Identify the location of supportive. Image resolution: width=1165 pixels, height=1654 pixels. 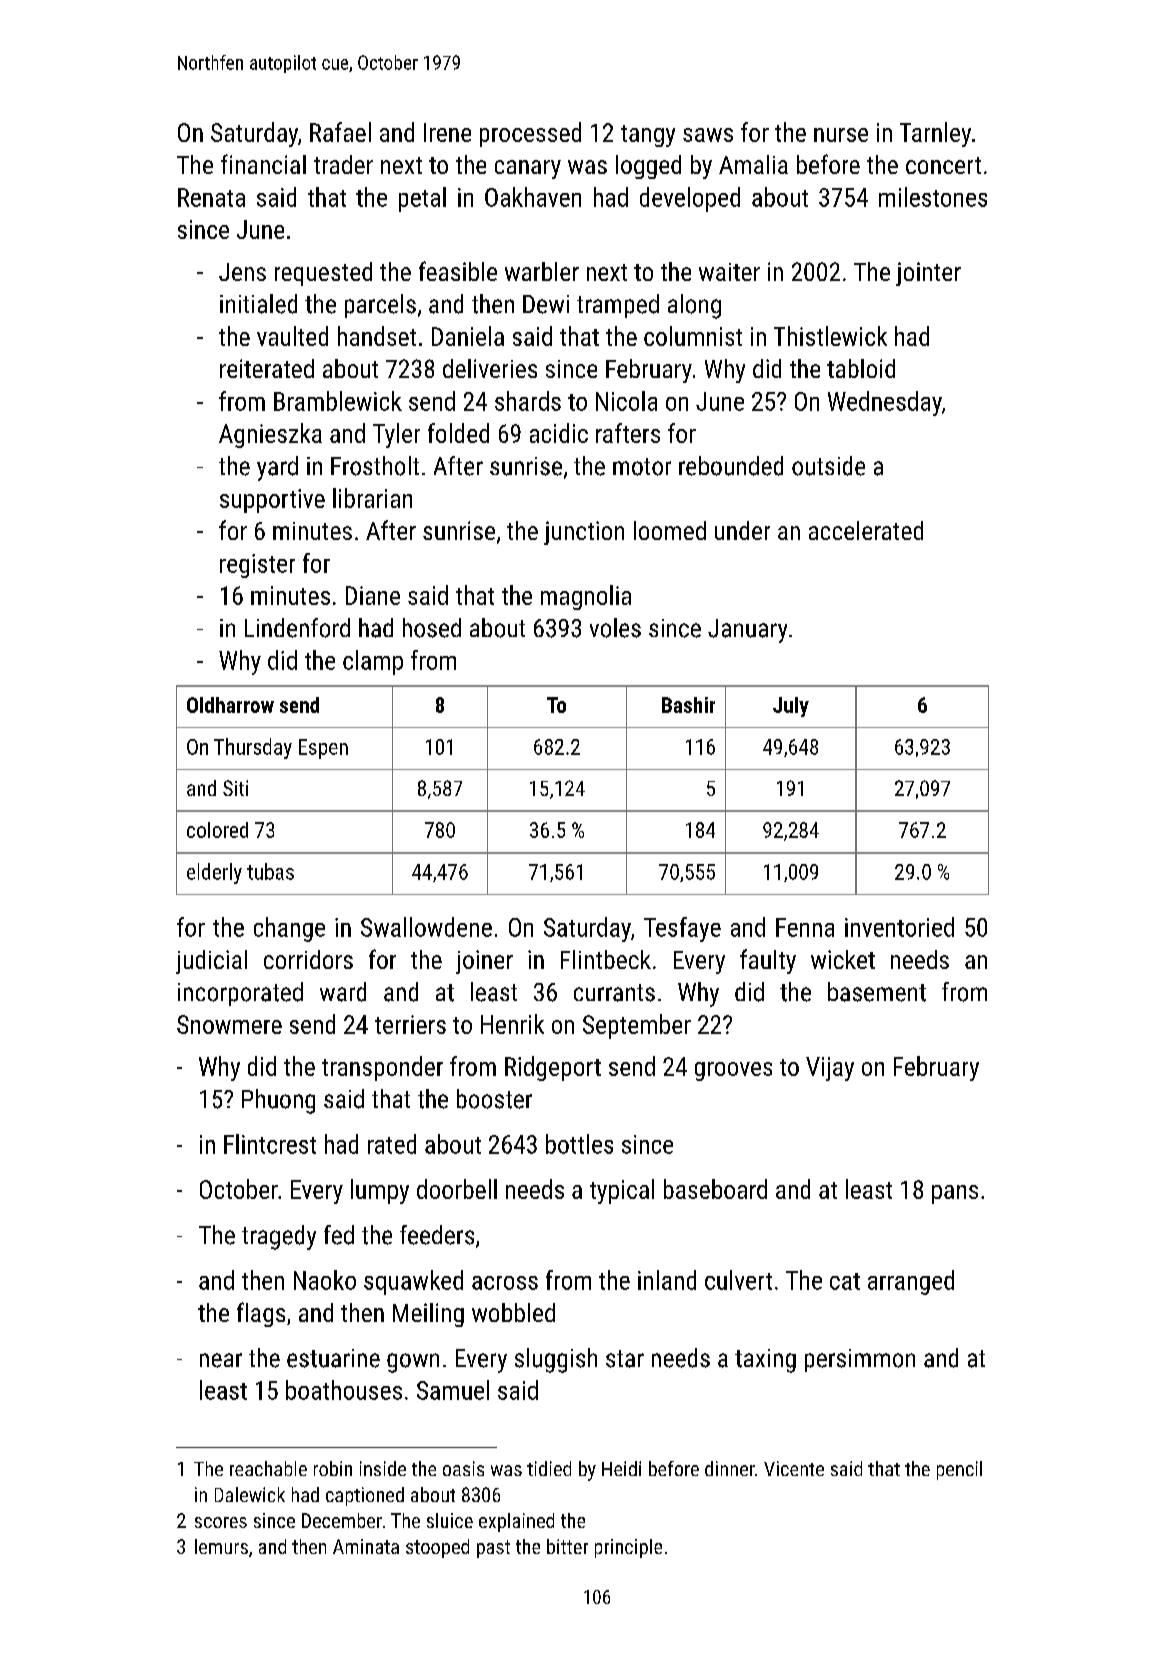
(272, 501).
